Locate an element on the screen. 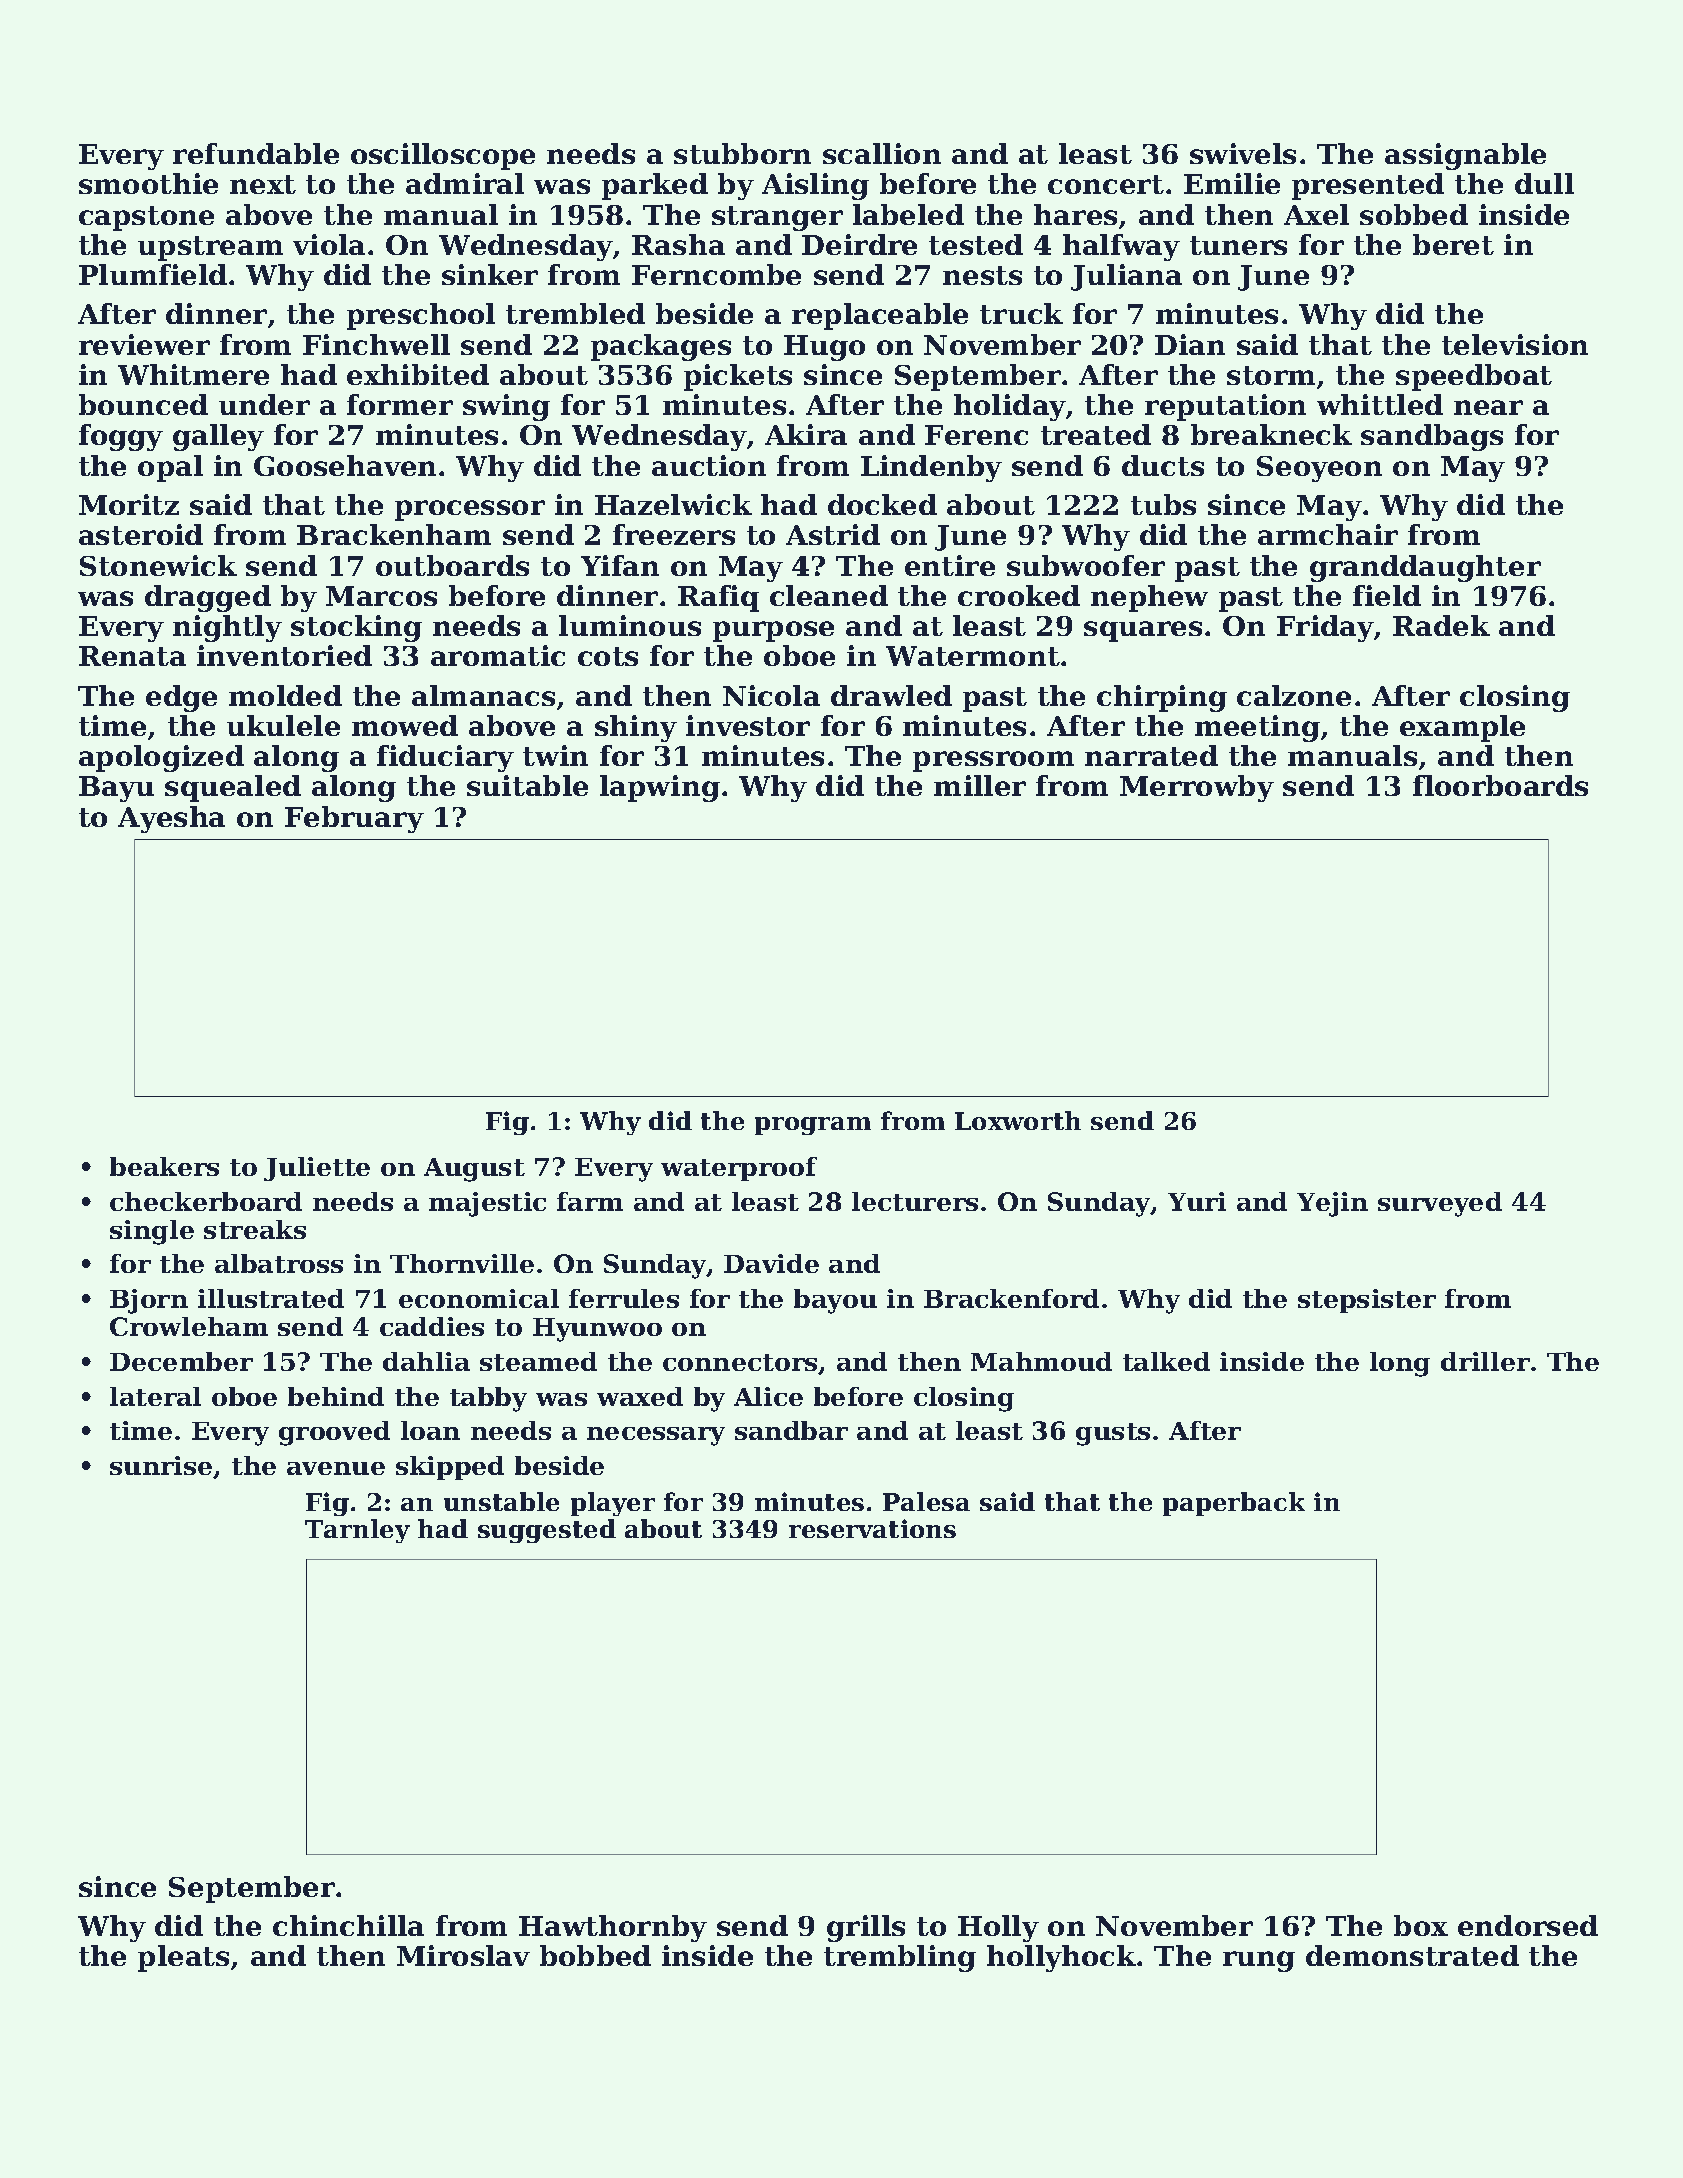 The image size is (1683, 2178). under is located at coordinates (264, 404).
